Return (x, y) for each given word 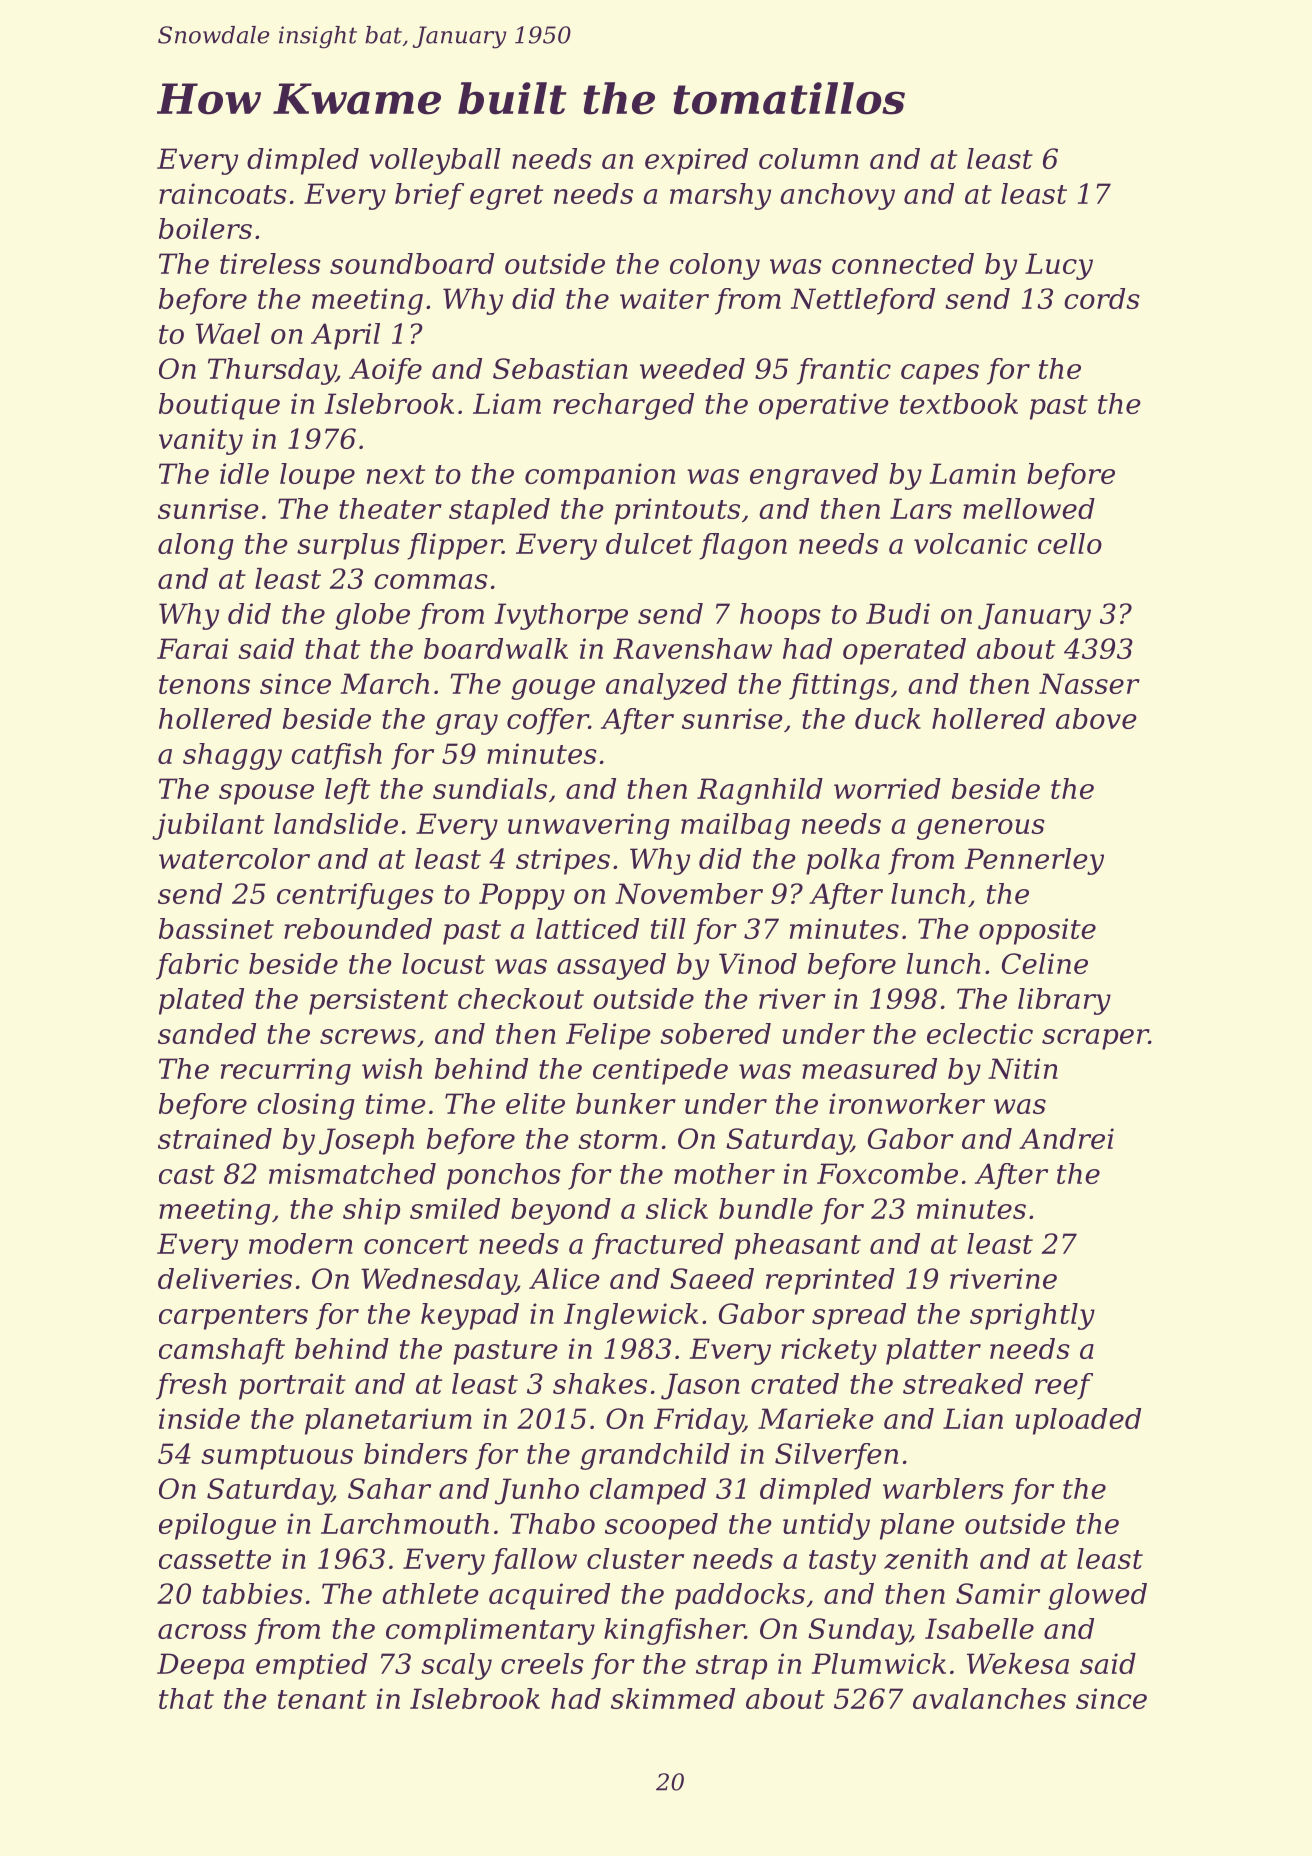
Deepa (200, 1666)
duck (888, 718)
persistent (378, 1001)
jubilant (208, 826)
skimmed (673, 1698)
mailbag (735, 826)
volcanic (971, 543)
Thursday (272, 371)
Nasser (1089, 683)
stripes (563, 861)
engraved (814, 476)
